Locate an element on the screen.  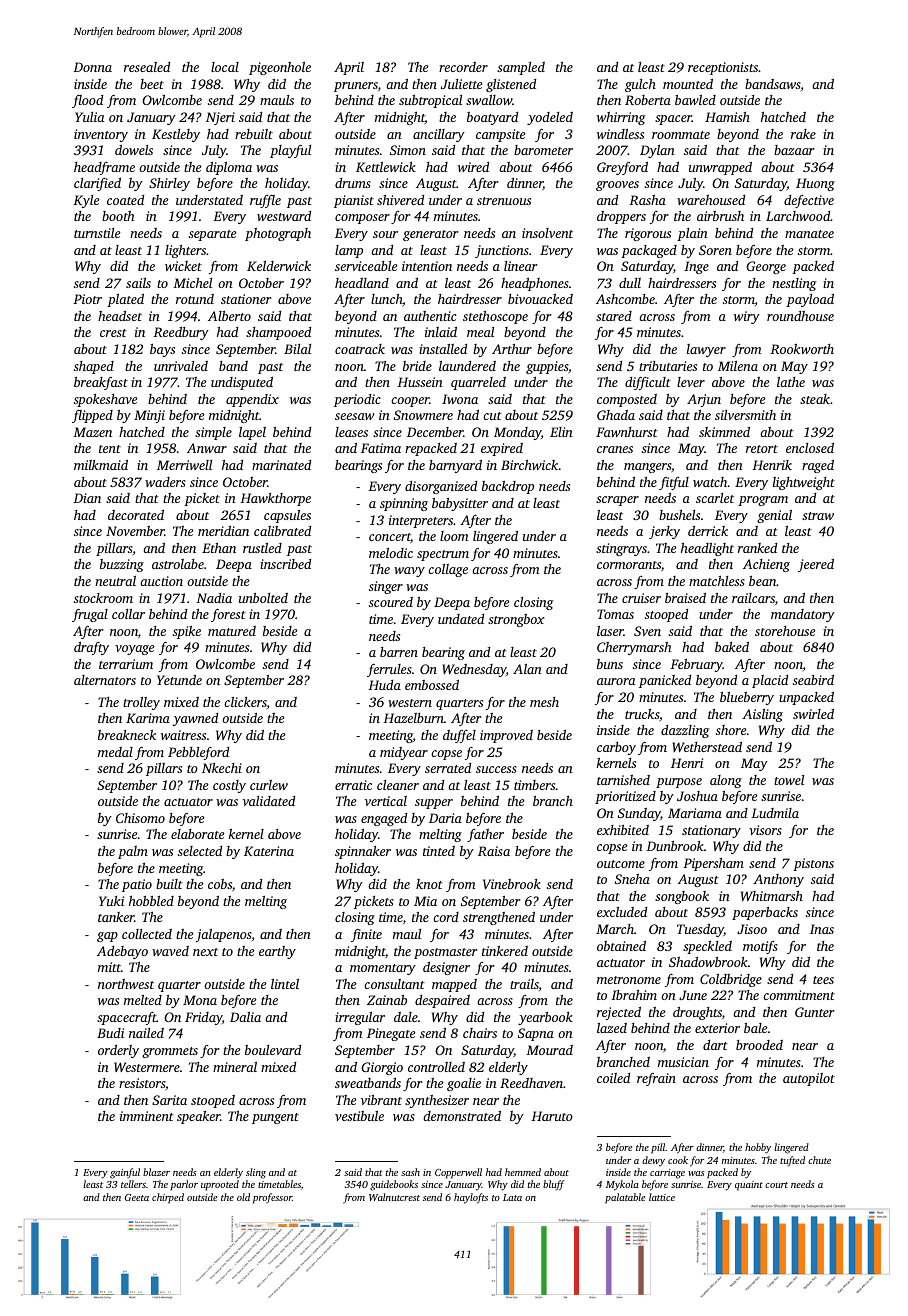
glistened is located at coordinates (511, 85).
